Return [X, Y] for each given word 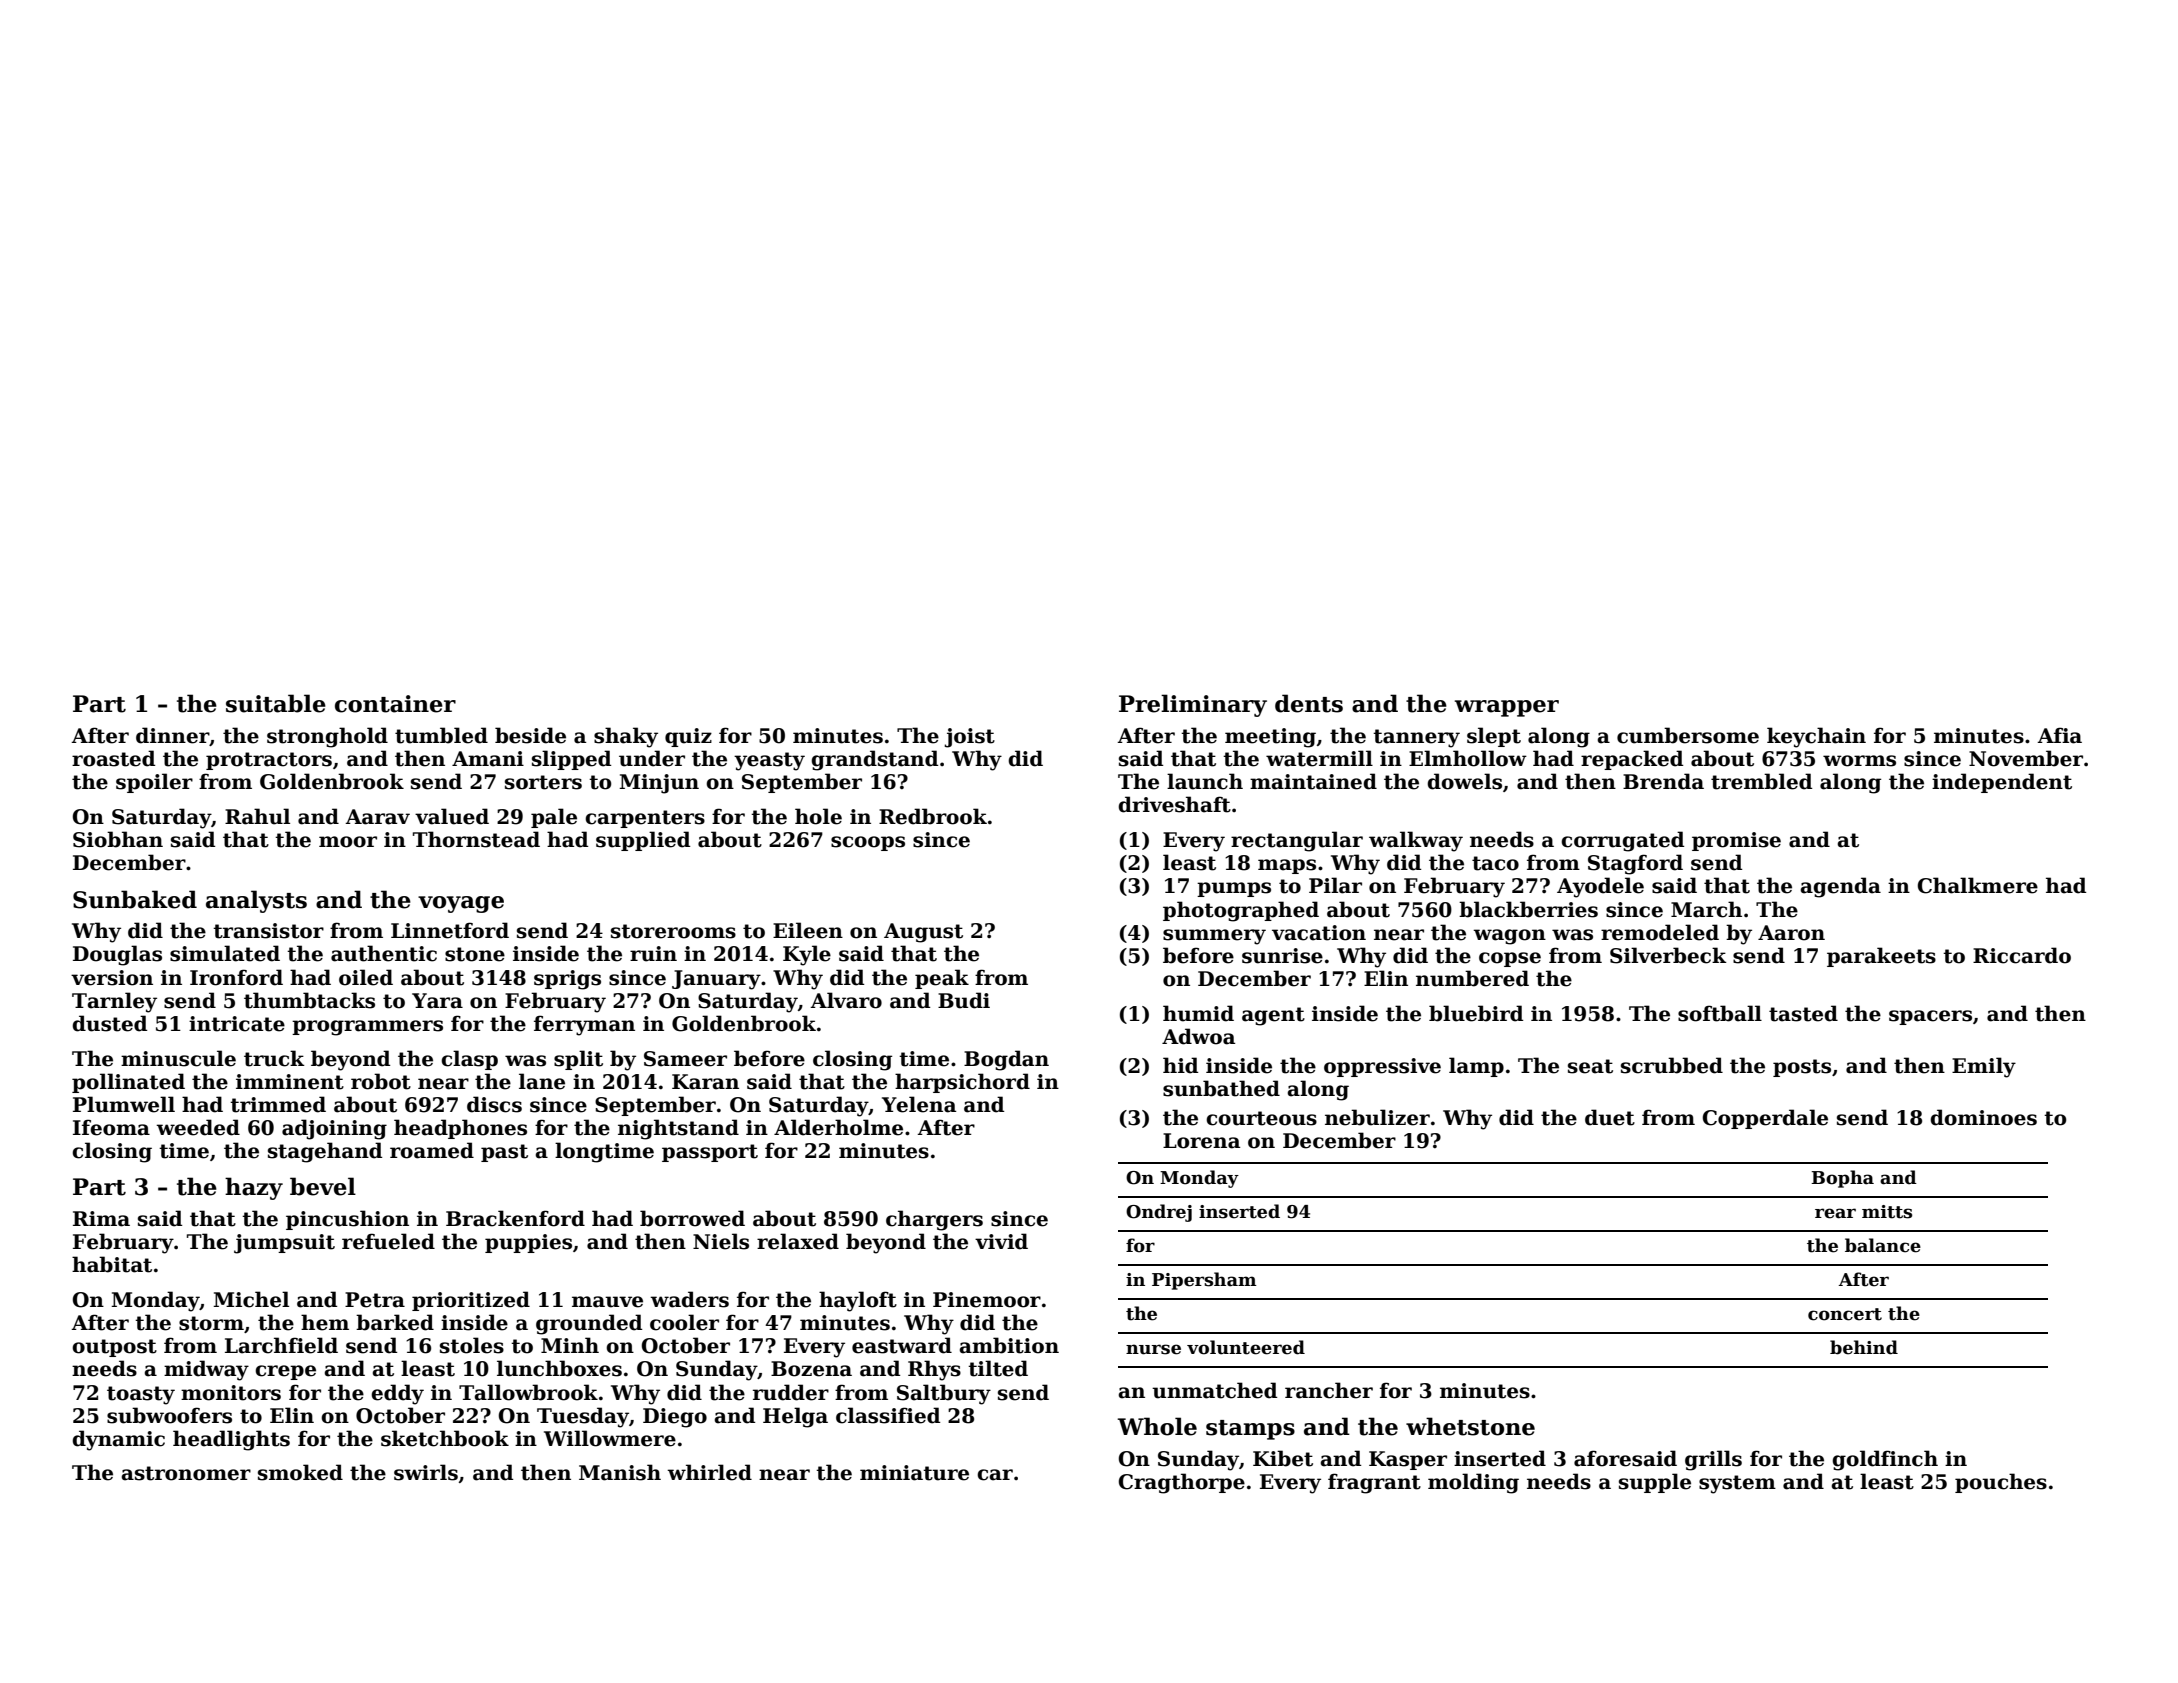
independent [2002, 783]
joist [969, 738]
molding [1473, 1483]
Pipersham [1204, 1281]
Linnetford [450, 930]
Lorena [1201, 1141]
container [395, 704]
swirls [426, 1472]
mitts [1887, 1212]
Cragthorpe [1182, 1483]
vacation [1319, 933]
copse [1510, 959]
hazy [254, 1188]
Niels [721, 1241]
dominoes [1983, 1117]
